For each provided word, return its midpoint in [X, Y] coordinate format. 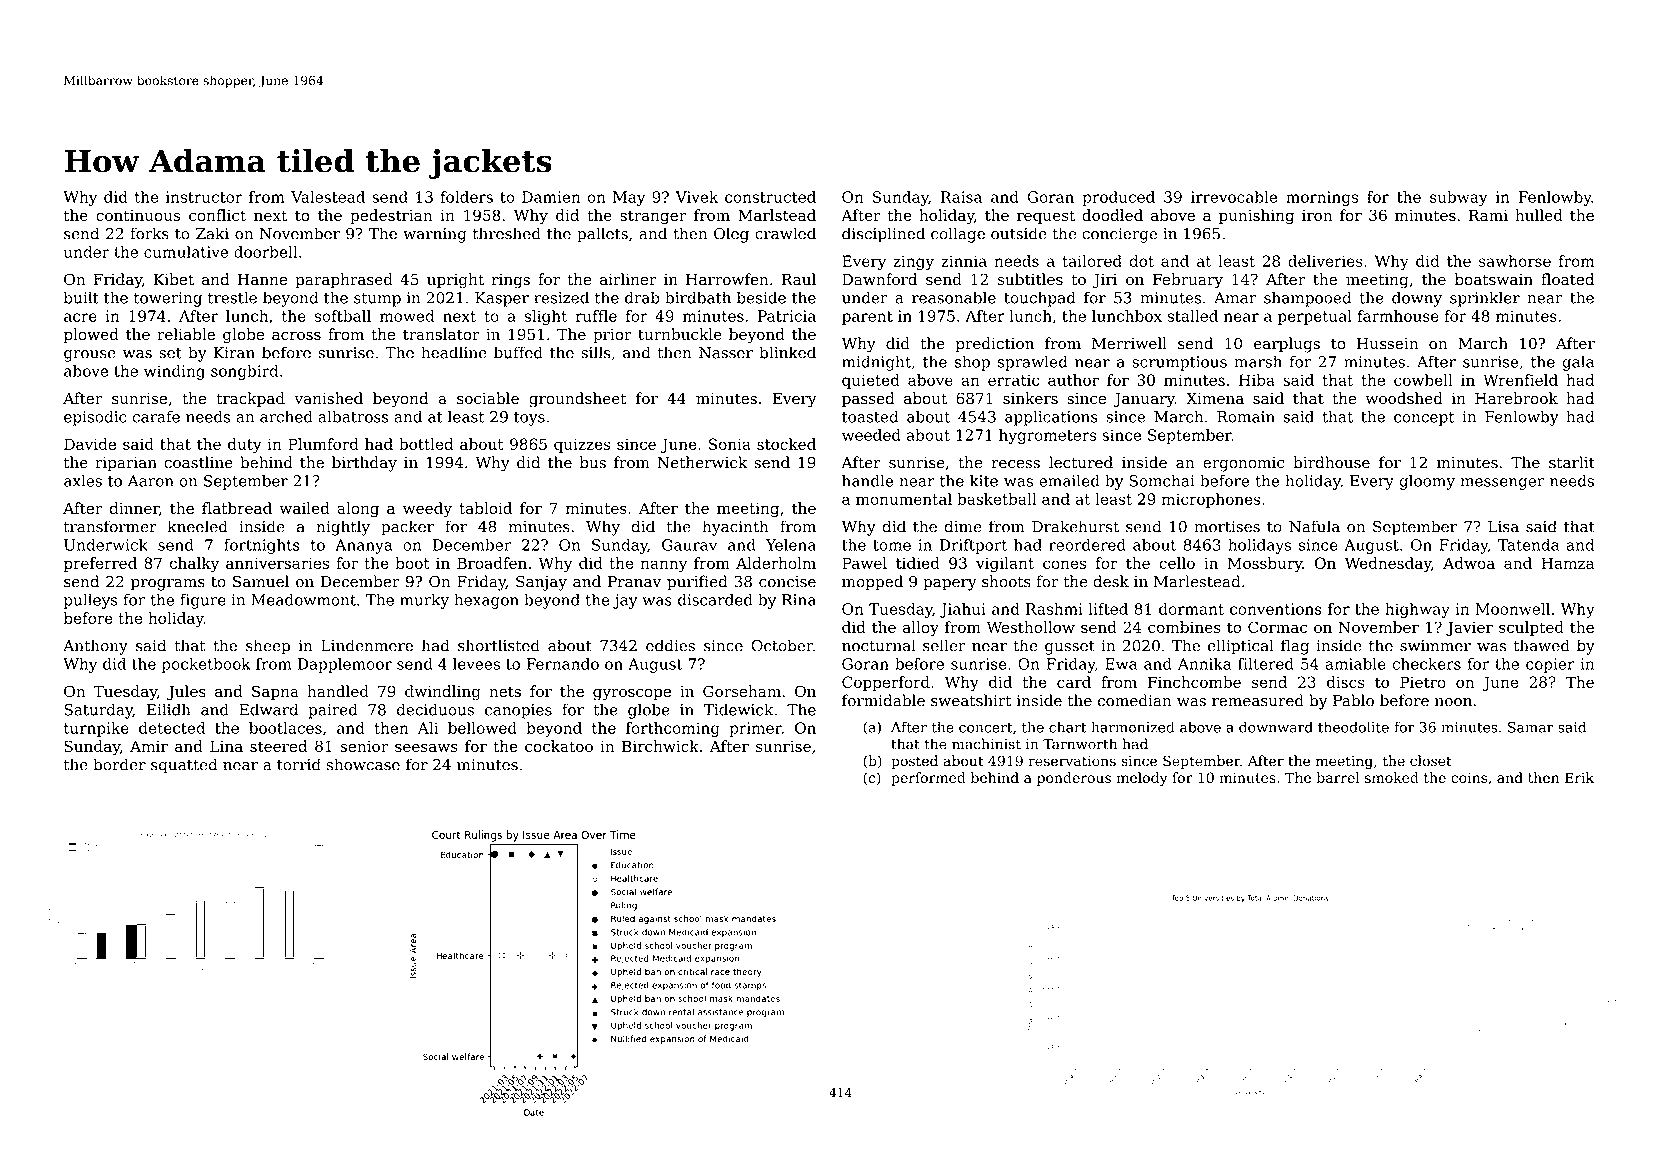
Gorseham [742, 691]
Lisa [1503, 527]
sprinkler [1485, 299]
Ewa [1121, 664]
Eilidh [168, 709]
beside [761, 297]
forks [149, 233]
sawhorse [1515, 261]
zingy [913, 262]
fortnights [262, 546]
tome [892, 545]
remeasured [1258, 700]
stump [377, 300]
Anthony [95, 647]
